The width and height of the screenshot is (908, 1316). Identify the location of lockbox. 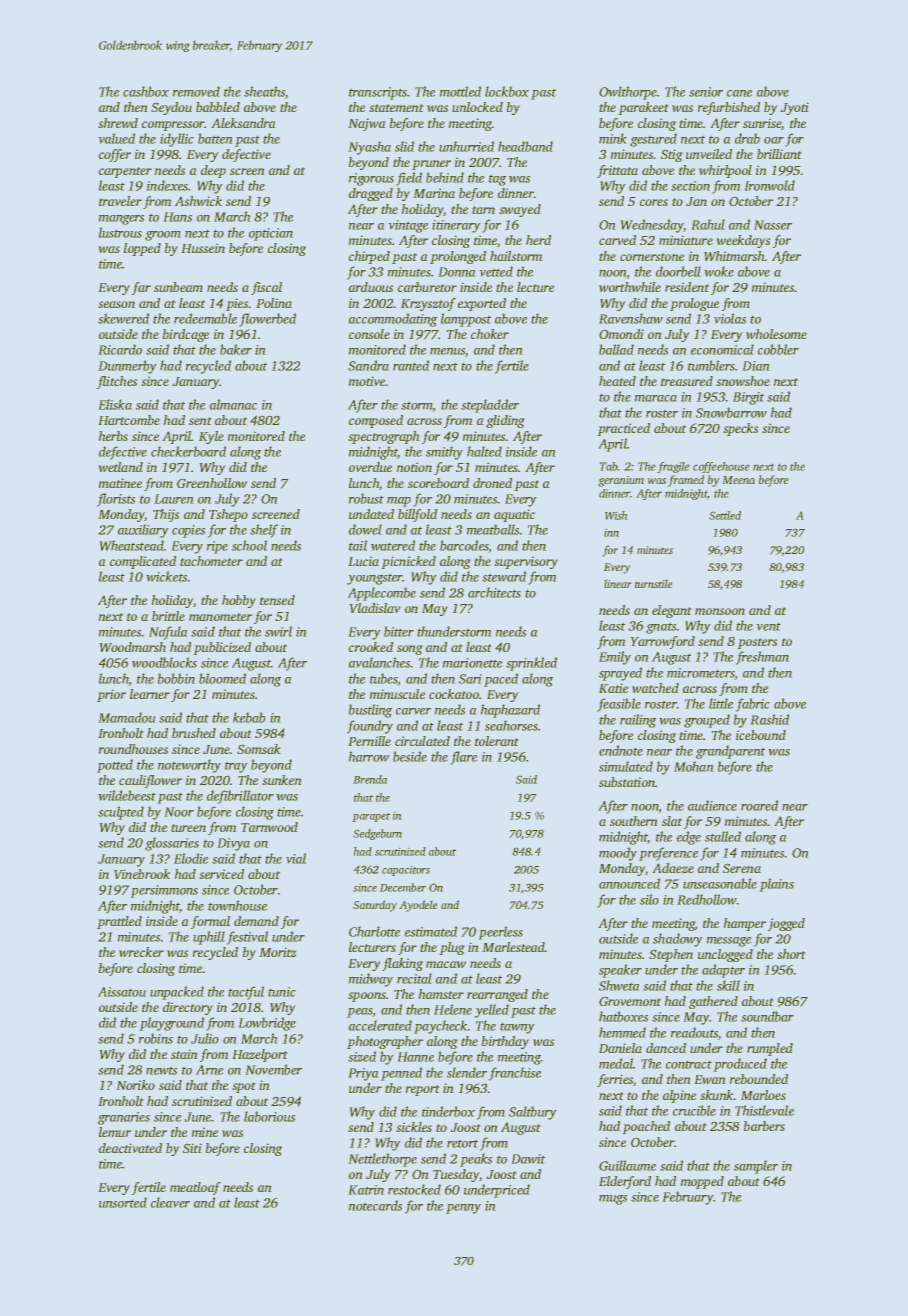
(507, 91).
